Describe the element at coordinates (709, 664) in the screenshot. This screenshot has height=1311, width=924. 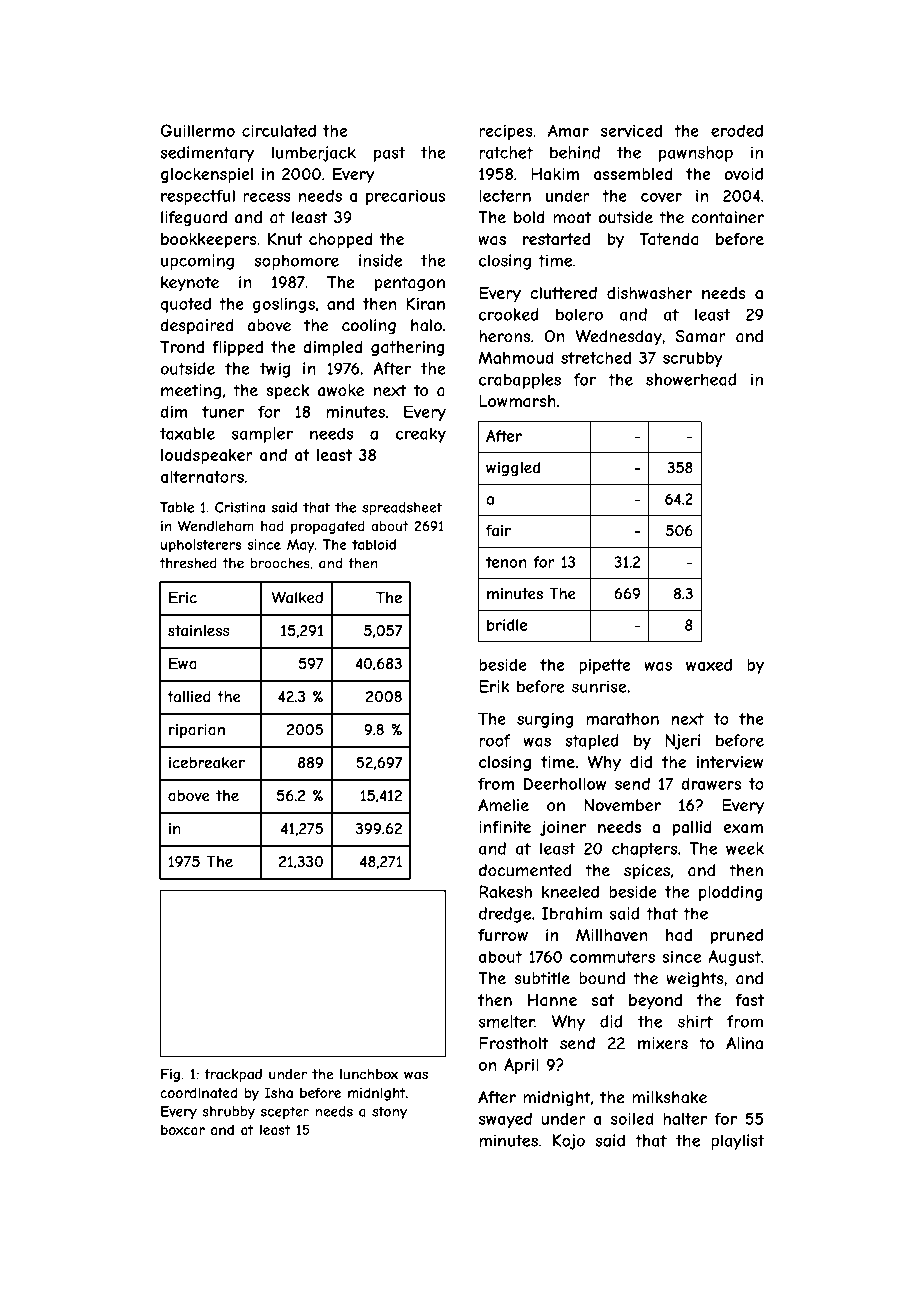
I see `waxed` at that location.
